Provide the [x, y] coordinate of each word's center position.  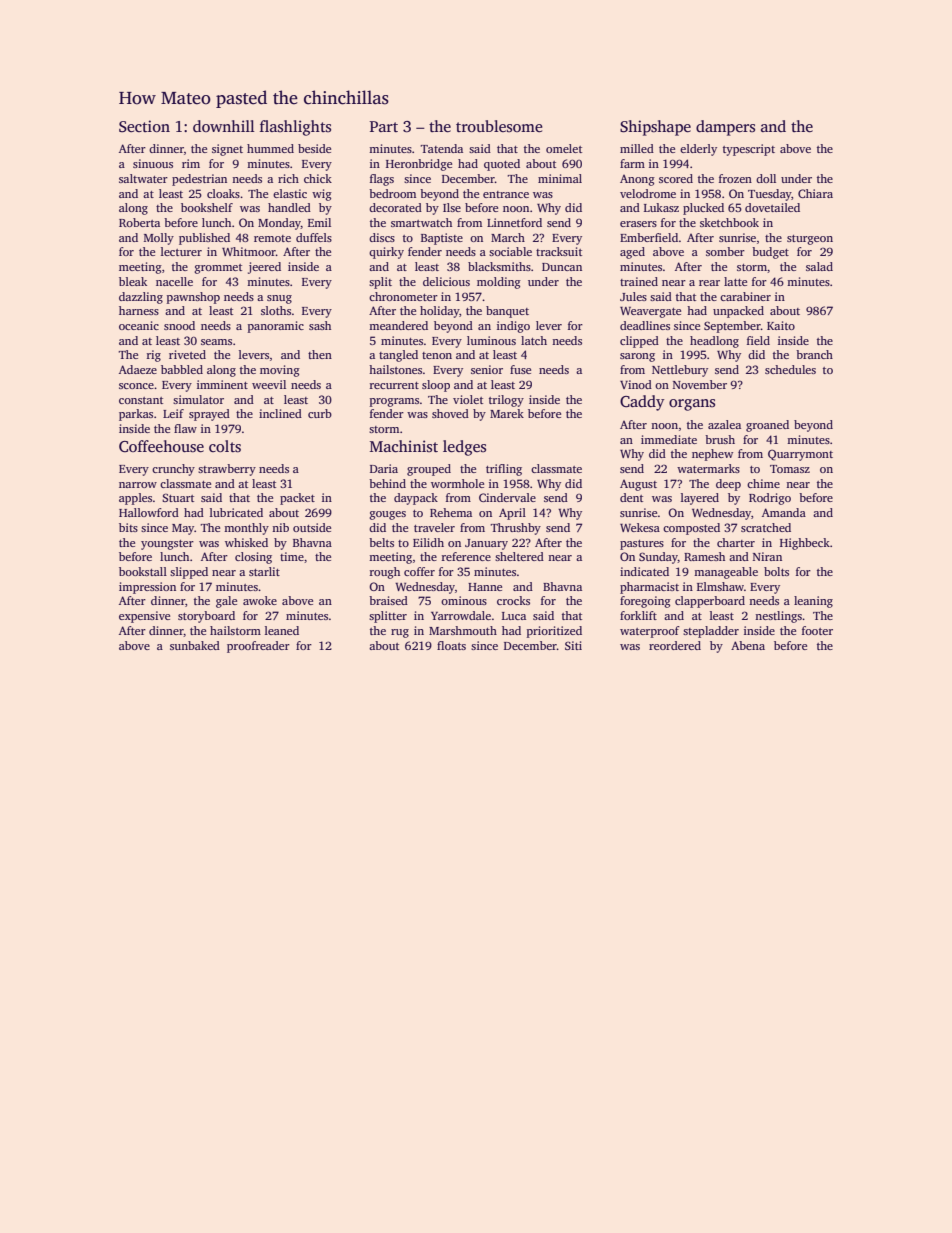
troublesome [499, 126]
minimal [560, 178]
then [320, 354]
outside [312, 527]
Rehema [451, 512]
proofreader [258, 647]
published [204, 239]
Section [144, 126]
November [700, 384]
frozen [735, 178]
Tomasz [790, 469]
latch [534, 340]
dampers [725, 128]
